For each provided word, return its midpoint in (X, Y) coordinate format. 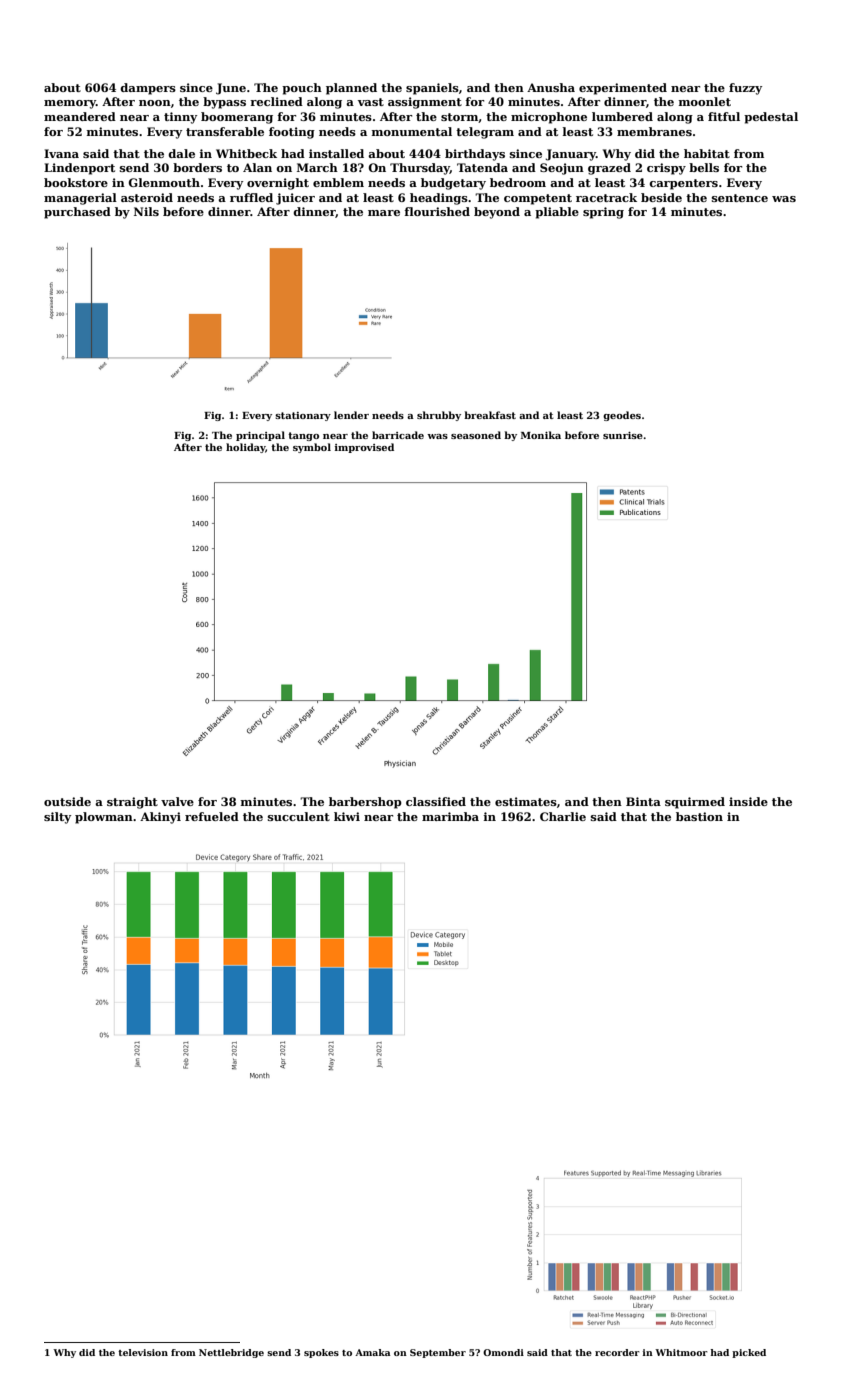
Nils (146, 211)
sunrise (623, 435)
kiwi (347, 816)
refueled (212, 816)
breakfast (490, 415)
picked (749, 1353)
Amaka (373, 1352)
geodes (622, 416)
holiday (246, 448)
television (143, 1352)
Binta (643, 801)
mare (384, 213)
